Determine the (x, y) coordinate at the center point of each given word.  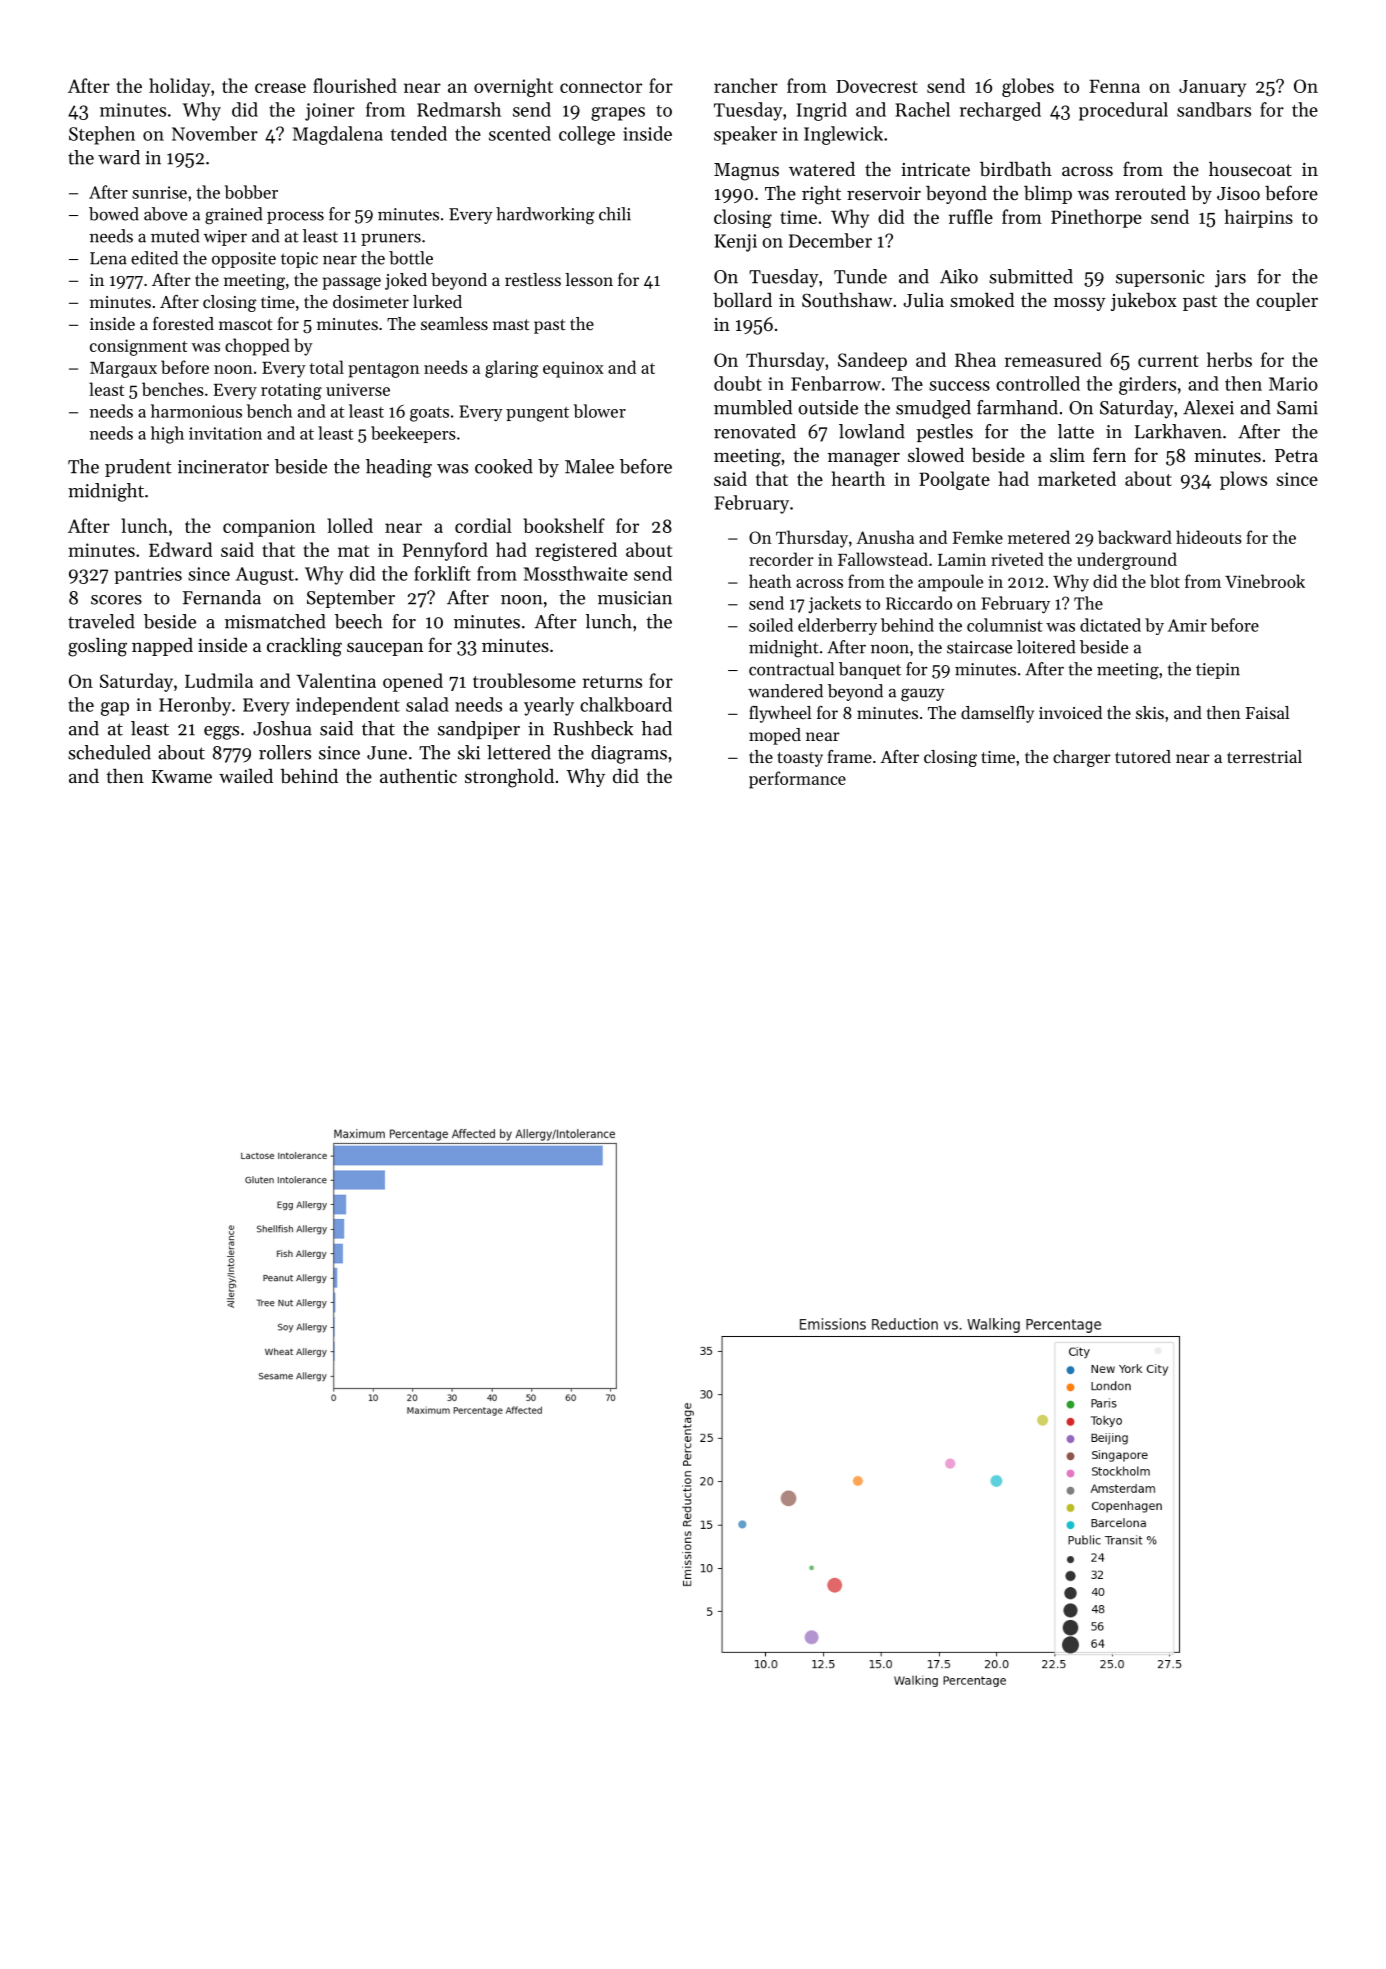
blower (600, 411)
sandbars (1214, 109)
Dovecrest (877, 86)
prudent (138, 468)
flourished (355, 85)
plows (1243, 480)
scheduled (109, 752)
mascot (246, 324)
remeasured (1053, 359)
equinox (573, 369)
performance (797, 780)
